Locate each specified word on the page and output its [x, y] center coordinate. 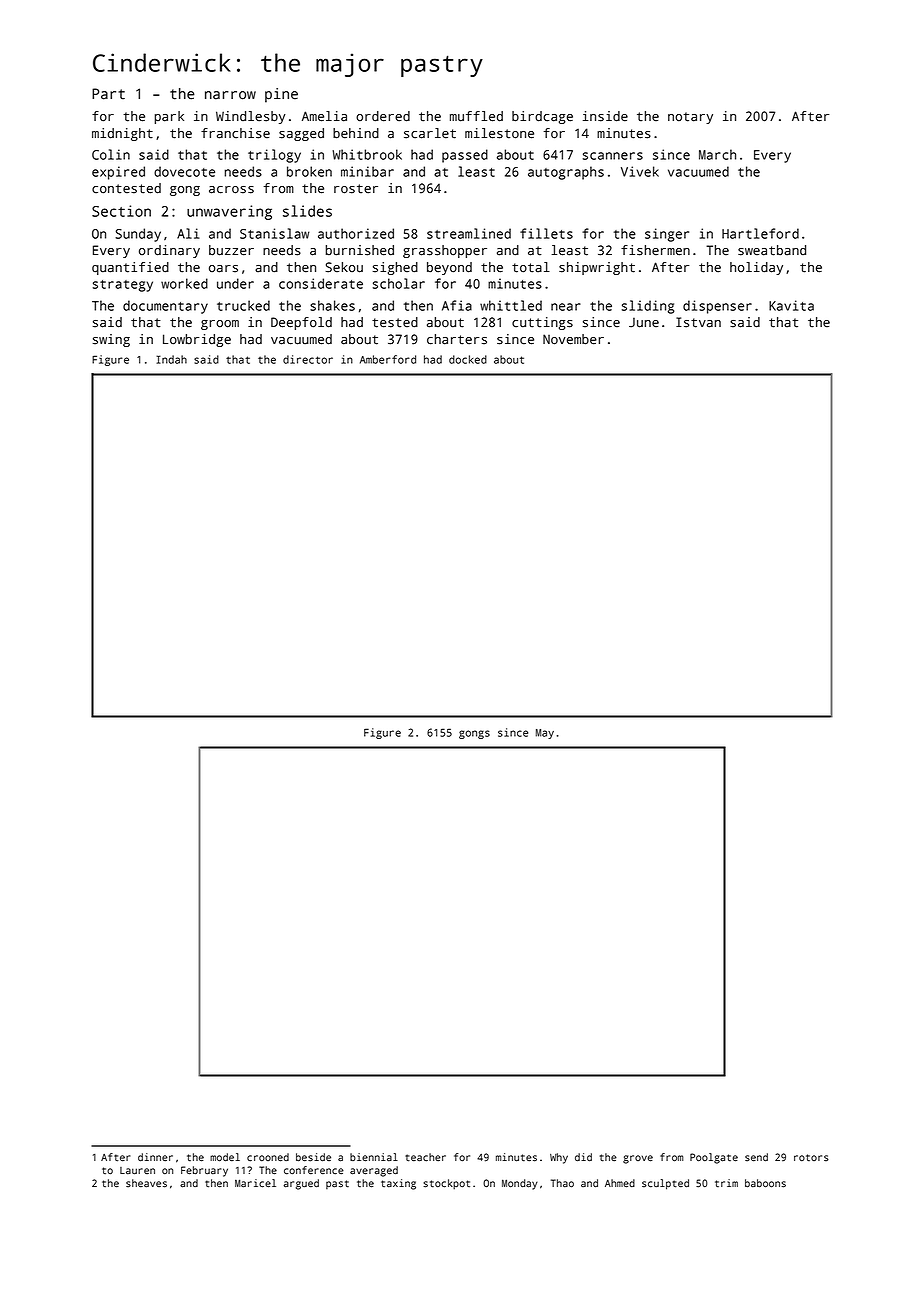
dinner [155, 1157]
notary [690, 118]
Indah [171, 359]
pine [281, 95]
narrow [230, 95]
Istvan [698, 322]
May [545, 734]
